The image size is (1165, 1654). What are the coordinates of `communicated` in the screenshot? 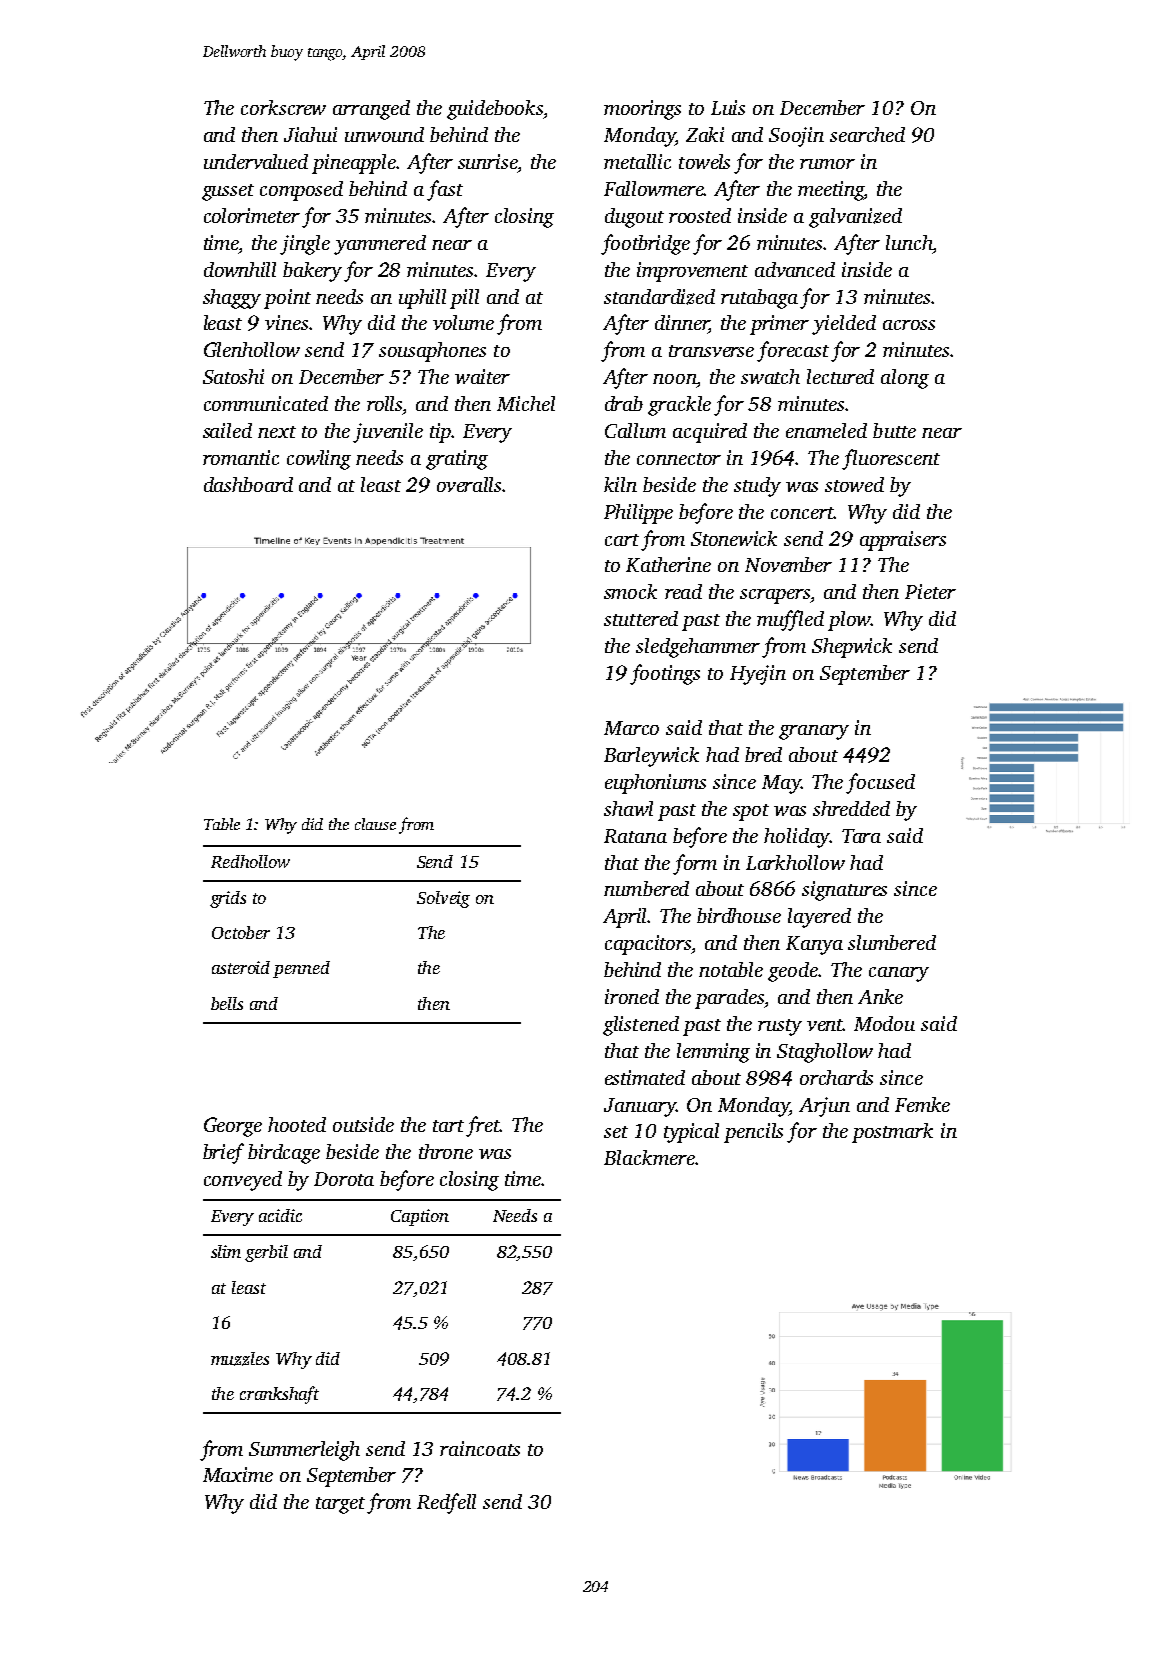 It's located at (266, 403).
